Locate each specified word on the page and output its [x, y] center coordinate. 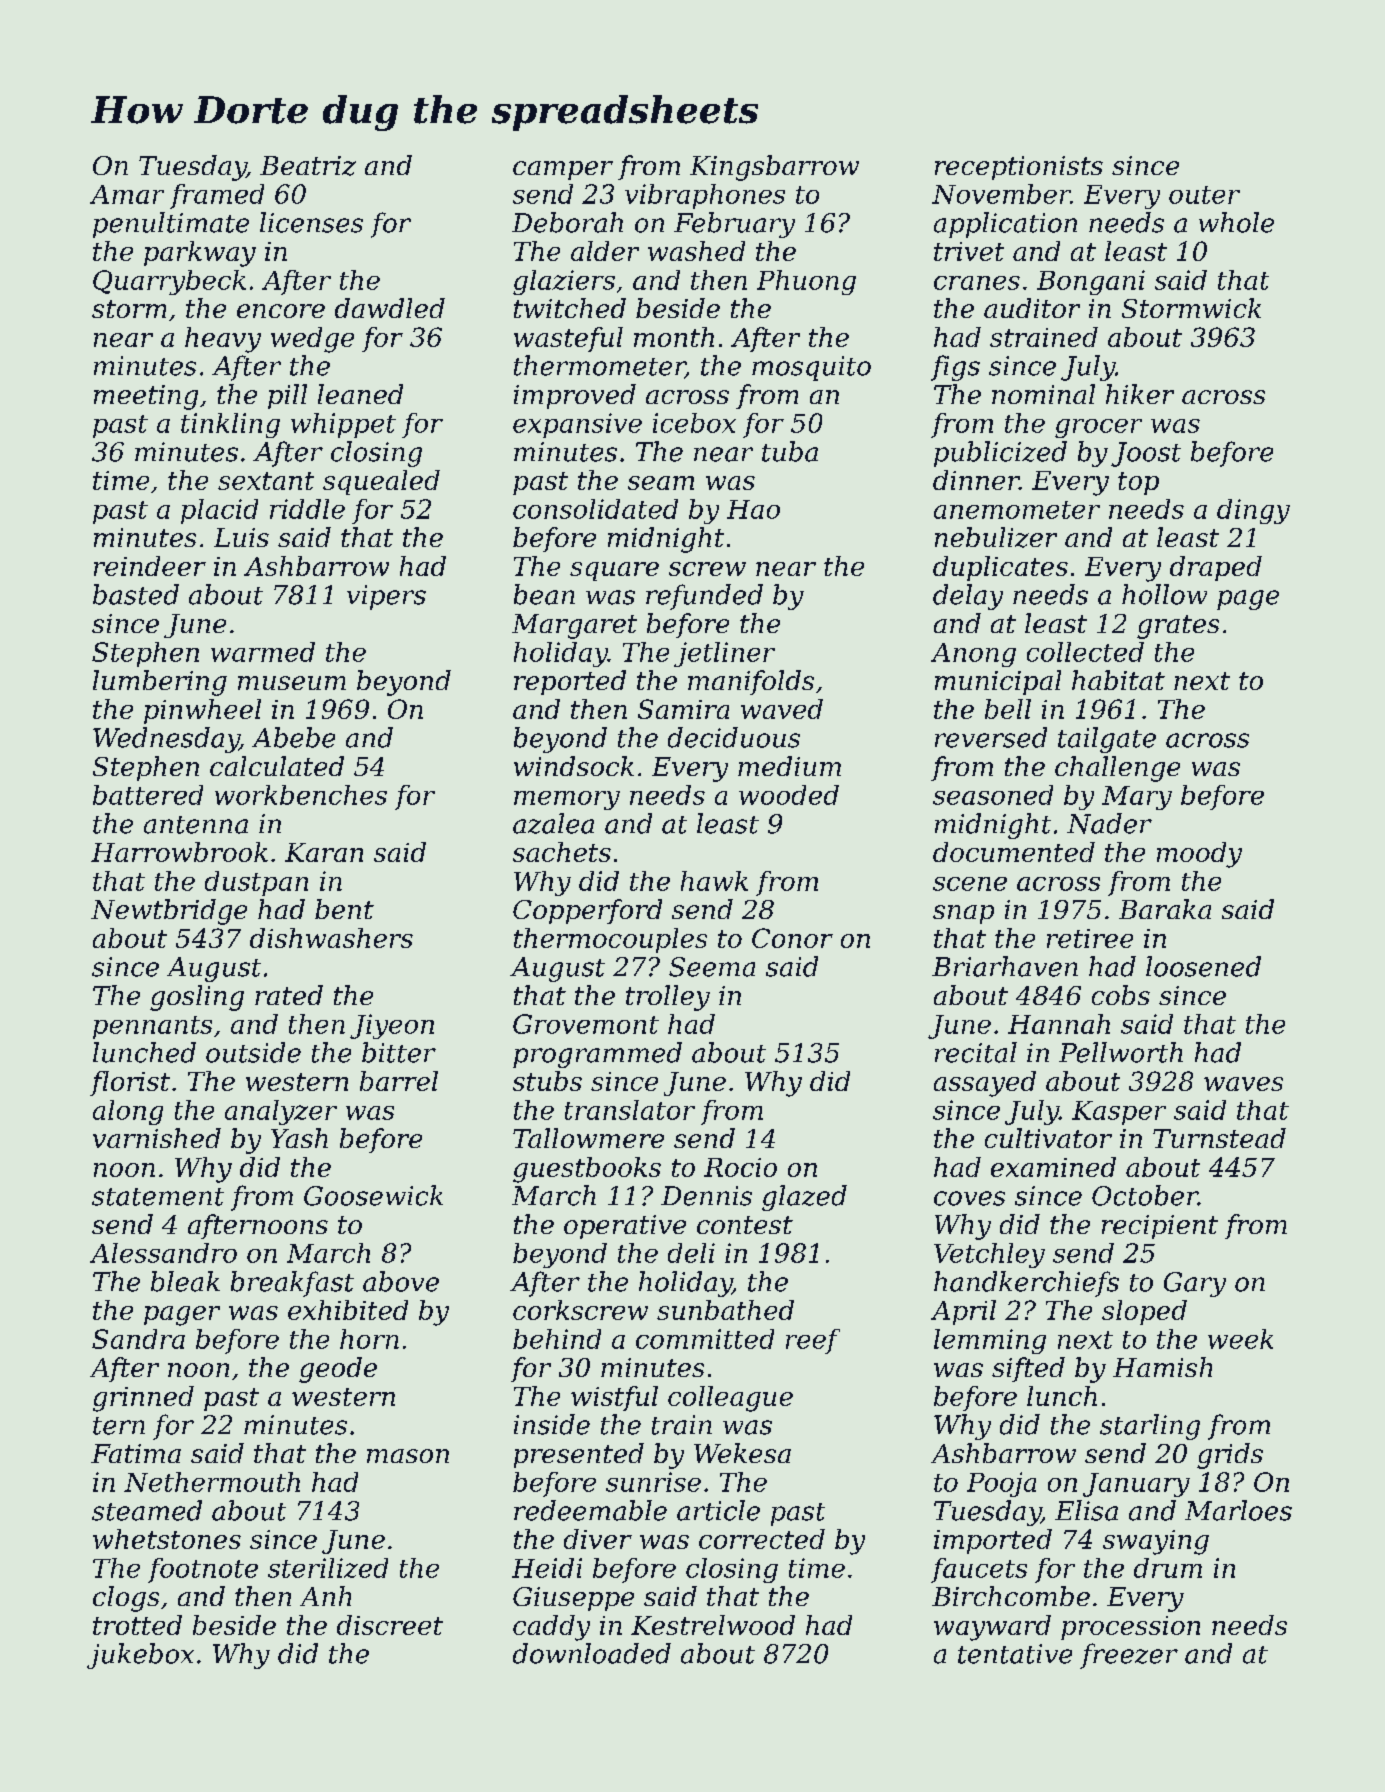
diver [598, 1539]
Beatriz [308, 166]
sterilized [328, 1568]
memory [567, 800]
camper [563, 170]
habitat [1118, 680]
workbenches [301, 795]
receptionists [1019, 168]
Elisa [1086, 1510]
